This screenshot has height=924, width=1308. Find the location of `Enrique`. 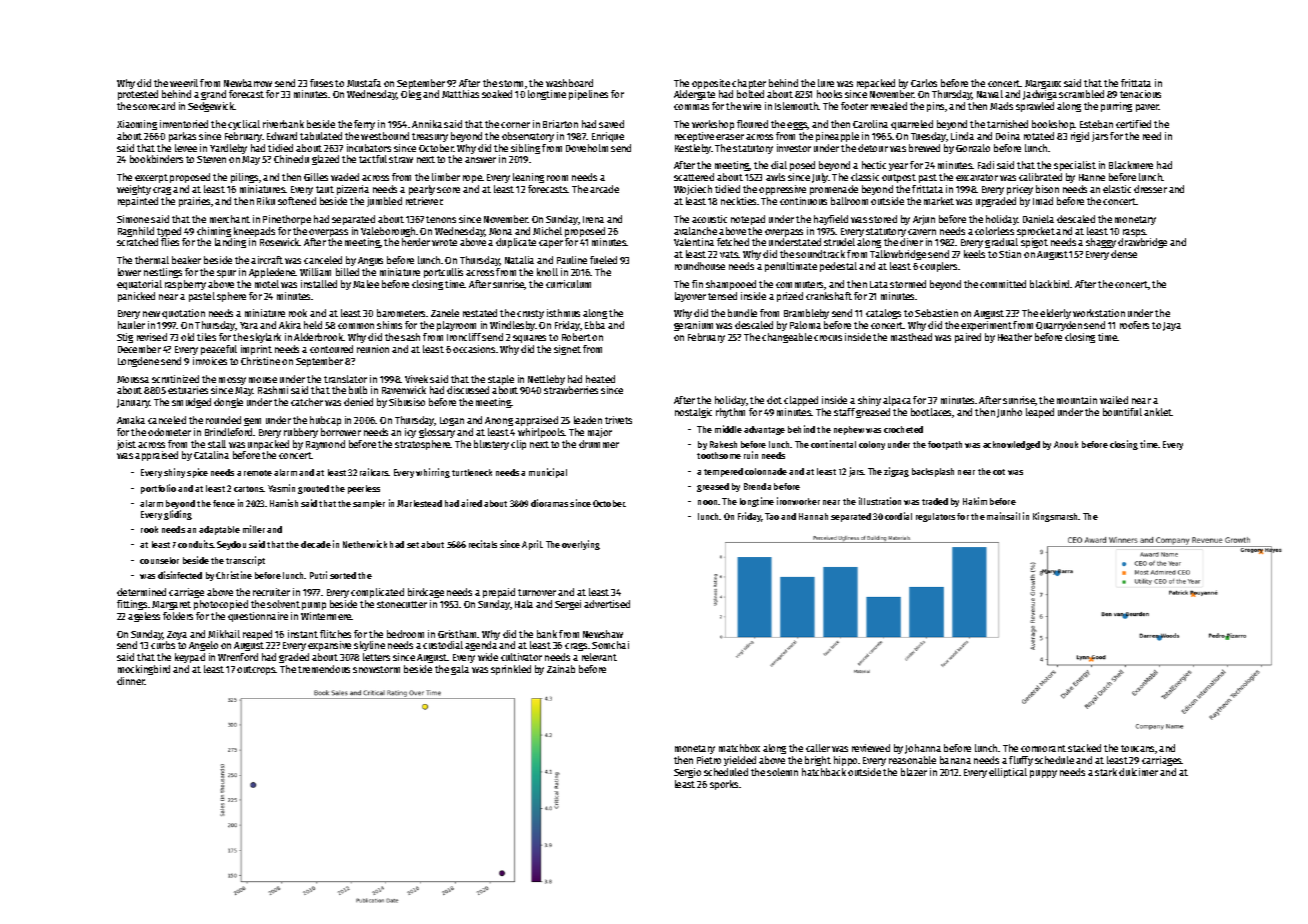

Enrique is located at coordinates (608, 137).
